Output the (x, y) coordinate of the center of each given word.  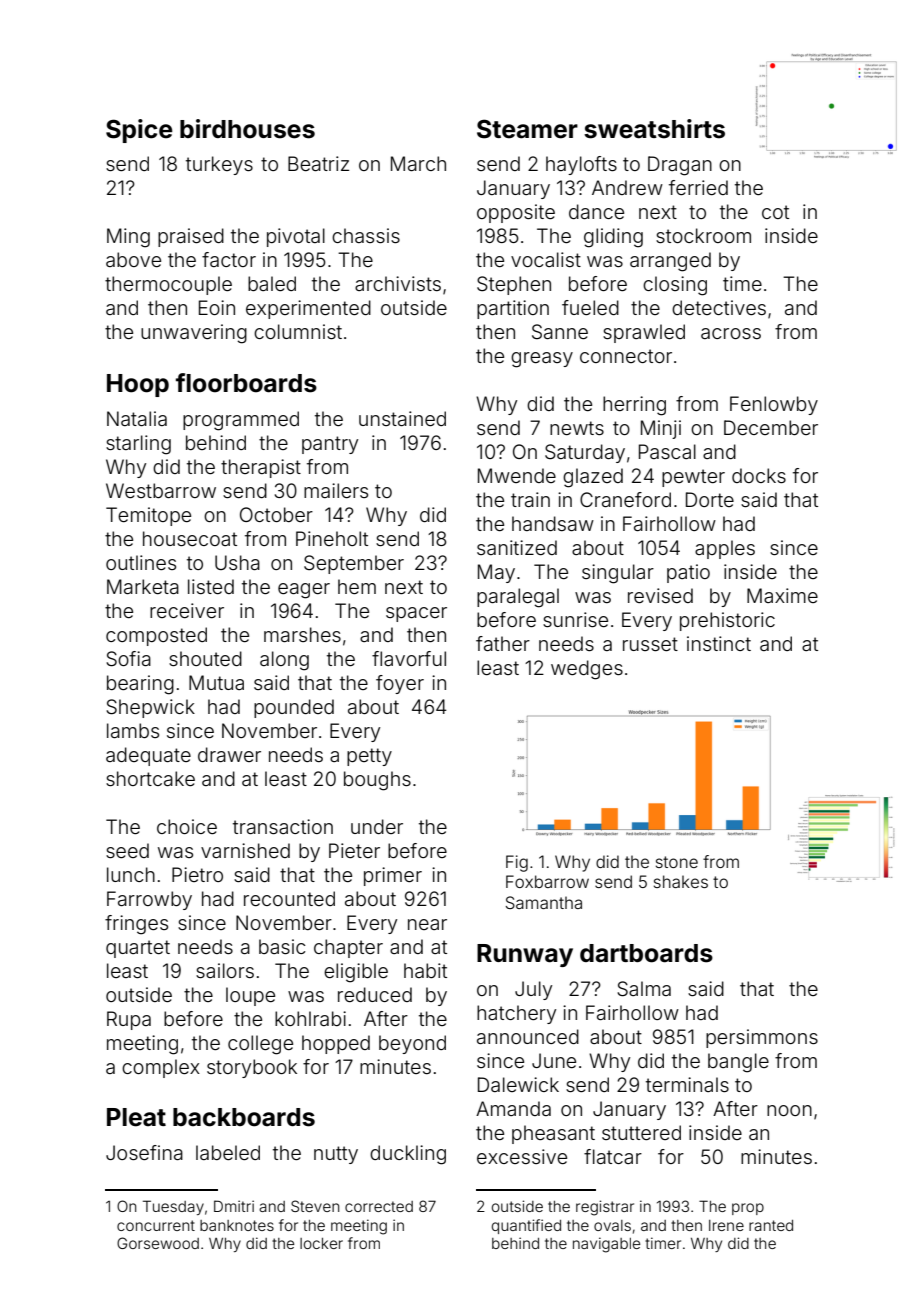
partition (513, 309)
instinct (719, 643)
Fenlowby (774, 405)
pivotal (296, 237)
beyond (412, 1044)
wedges (587, 670)
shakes (681, 881)
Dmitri (234, 1206)
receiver (187, 610)
